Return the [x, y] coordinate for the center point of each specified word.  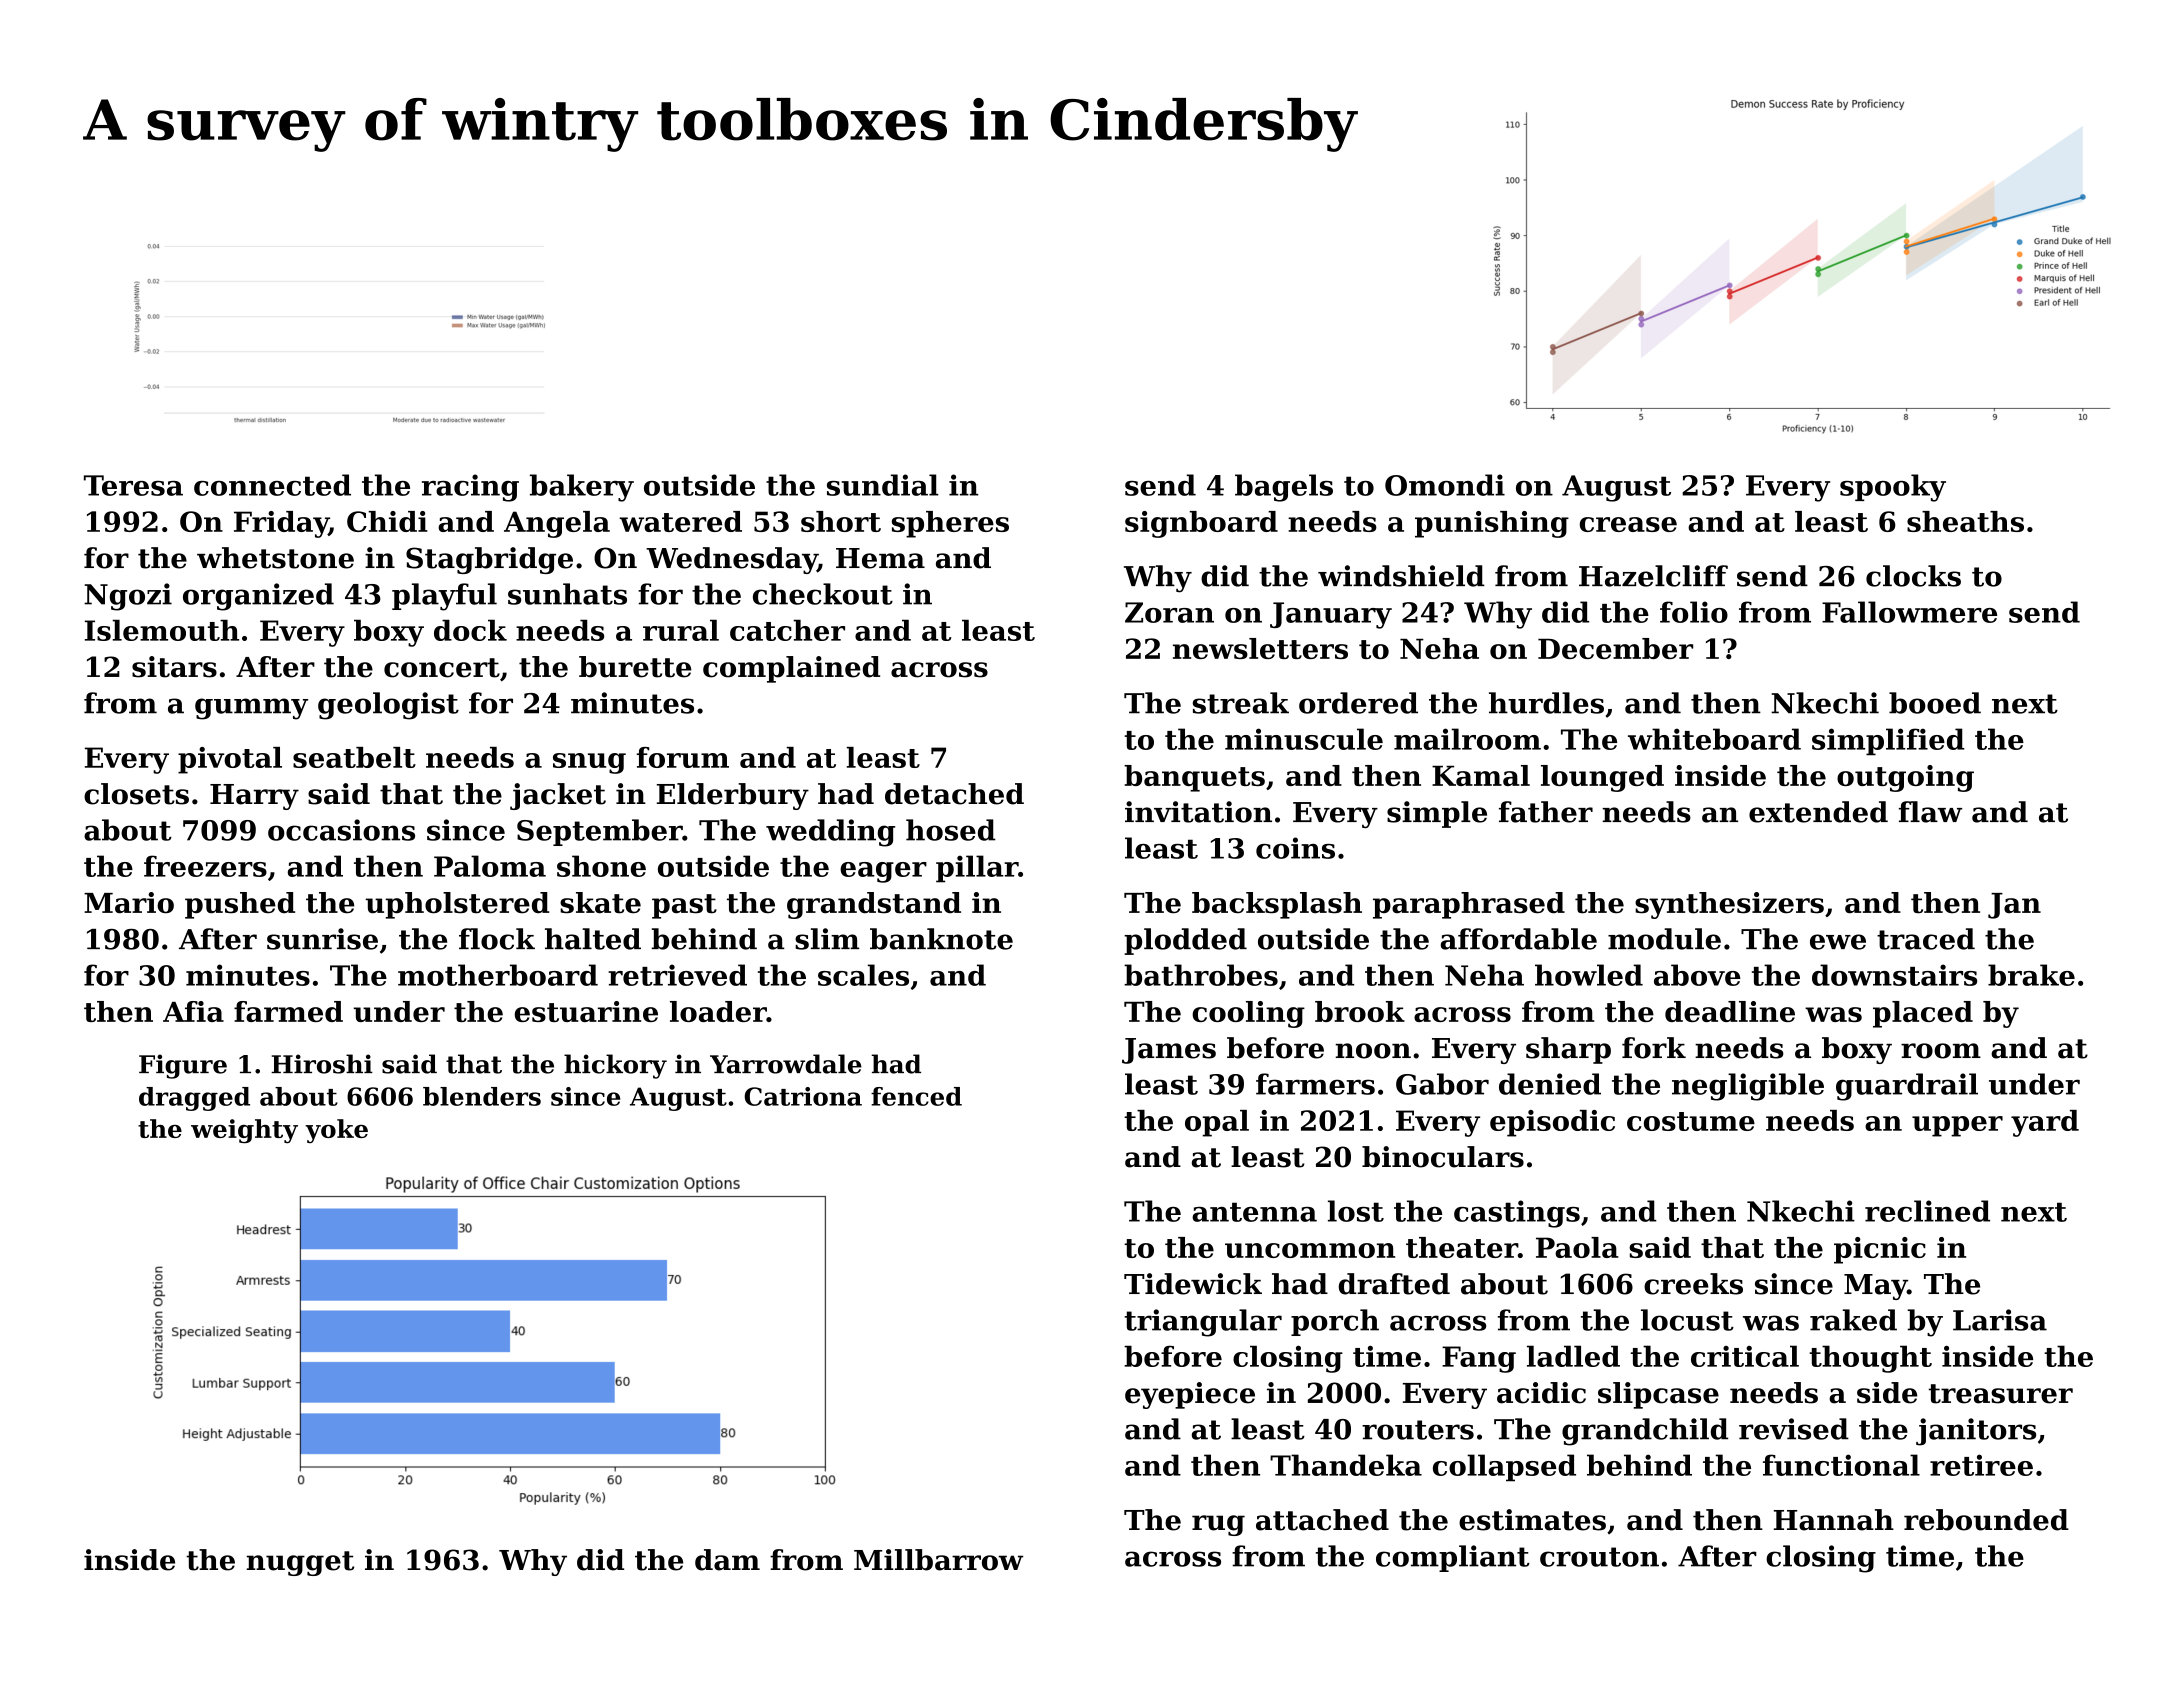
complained [791, 669]
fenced [916, 1096]
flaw [1930, 812]
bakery [582, 488]
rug [1218, 1525]
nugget [300, 1563]
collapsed [1504, 1468]
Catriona [803, 1096]
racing [470, 488]
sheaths [1965, 521]
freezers [205, 866]
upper [1957, 1126]
